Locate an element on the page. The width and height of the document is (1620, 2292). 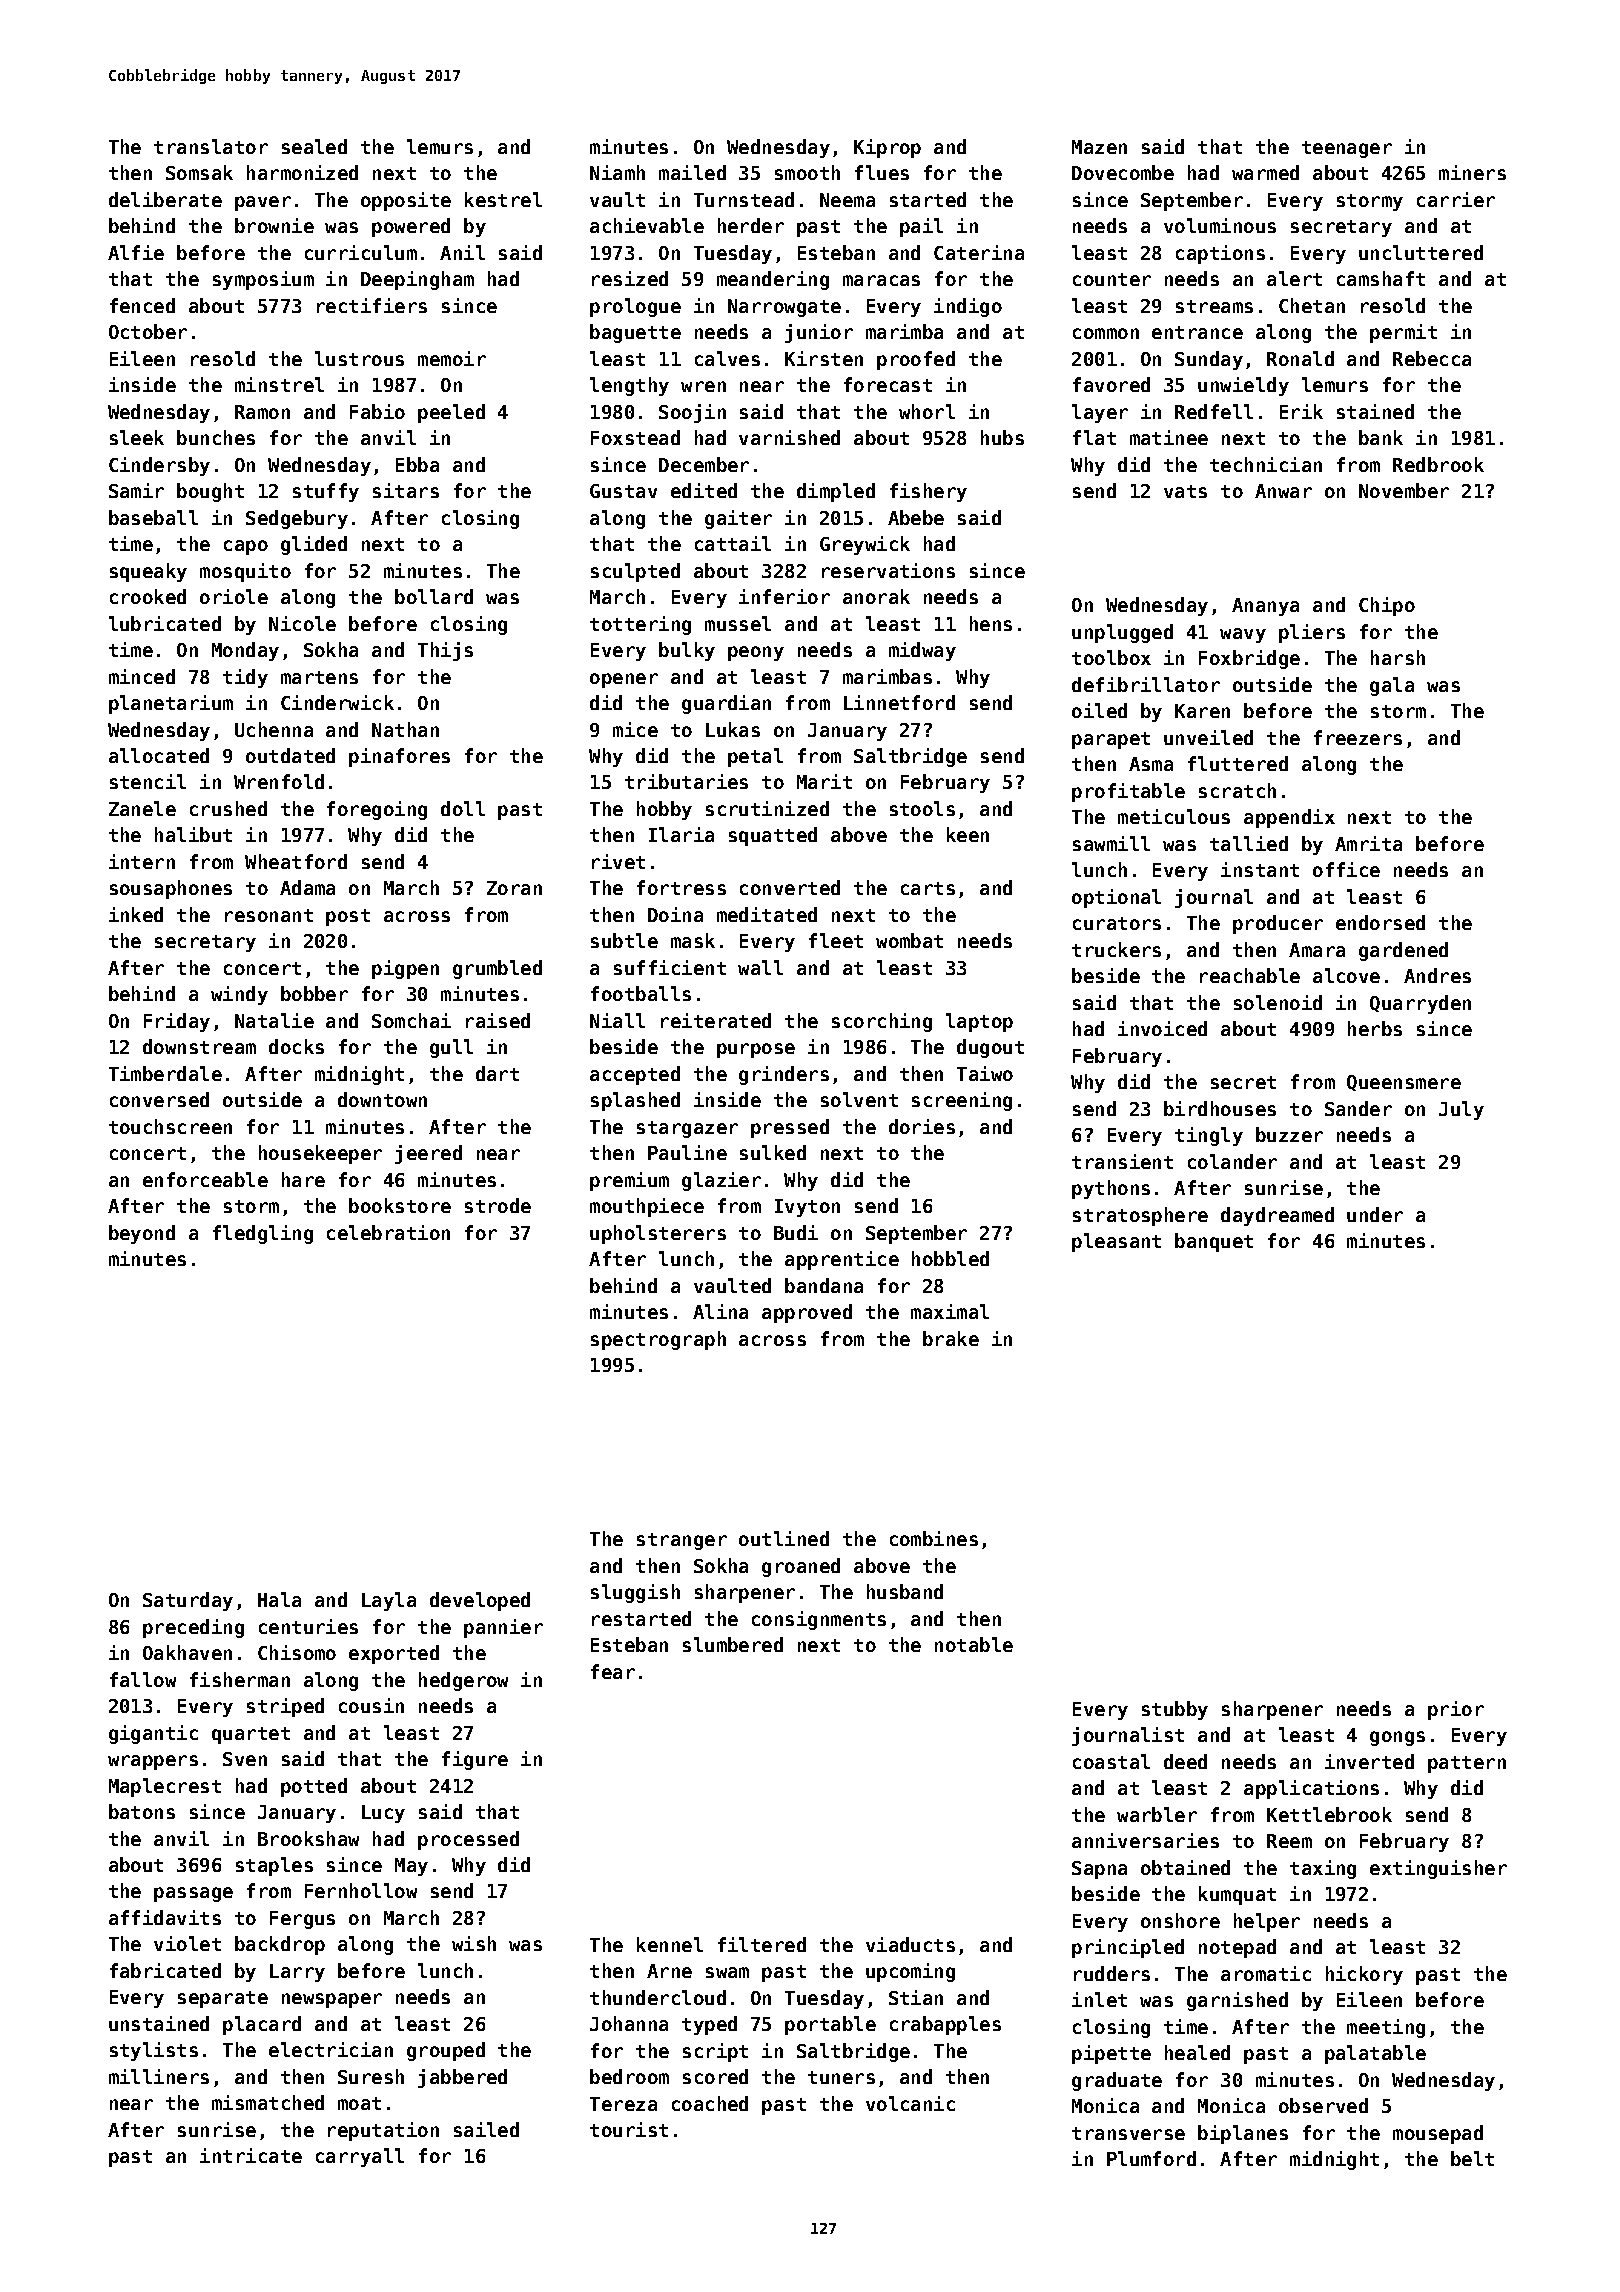
warmed is located at coordinates (1265, 172).
